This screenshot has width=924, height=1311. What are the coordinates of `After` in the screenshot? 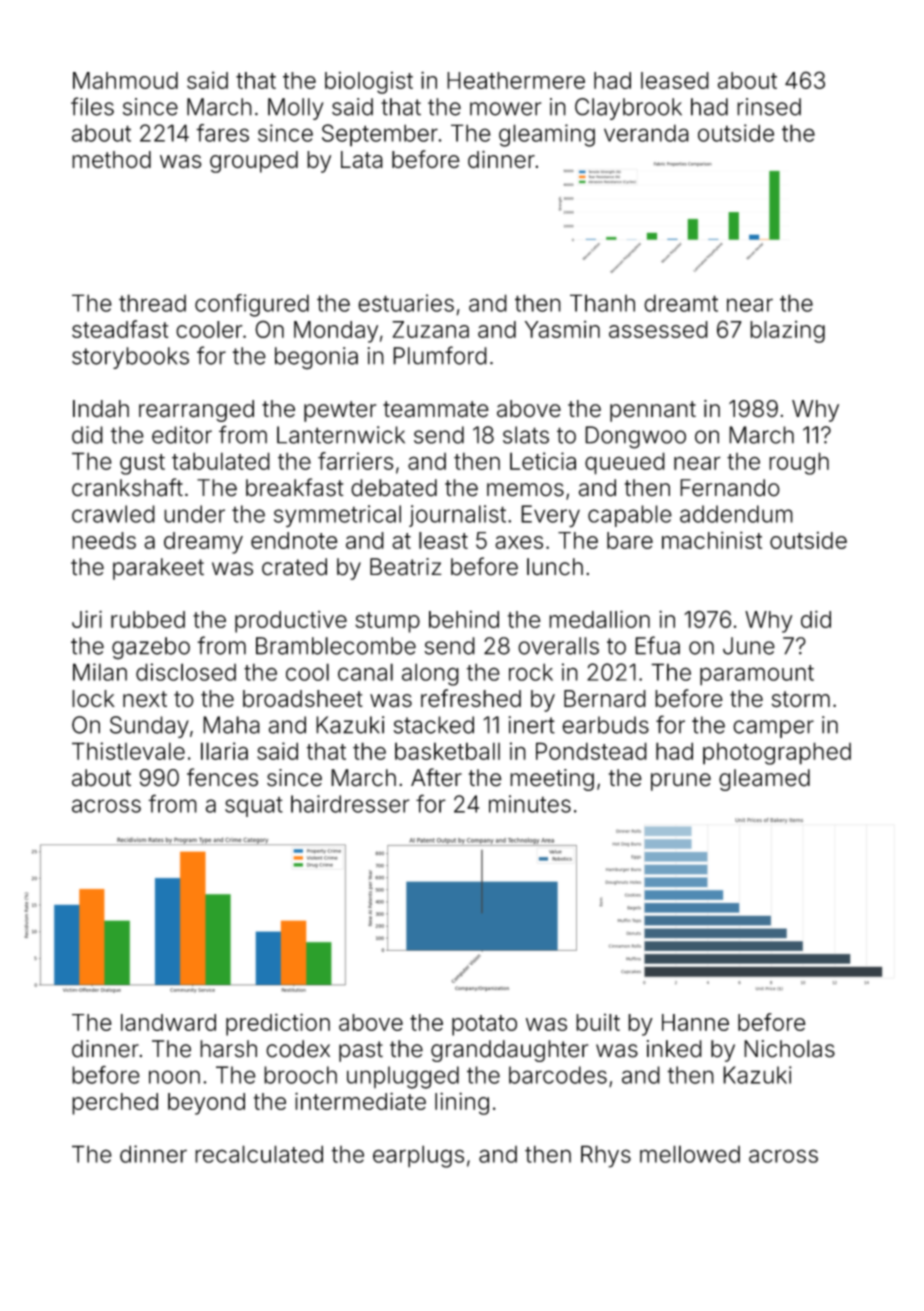 It's located at (436, 777).
